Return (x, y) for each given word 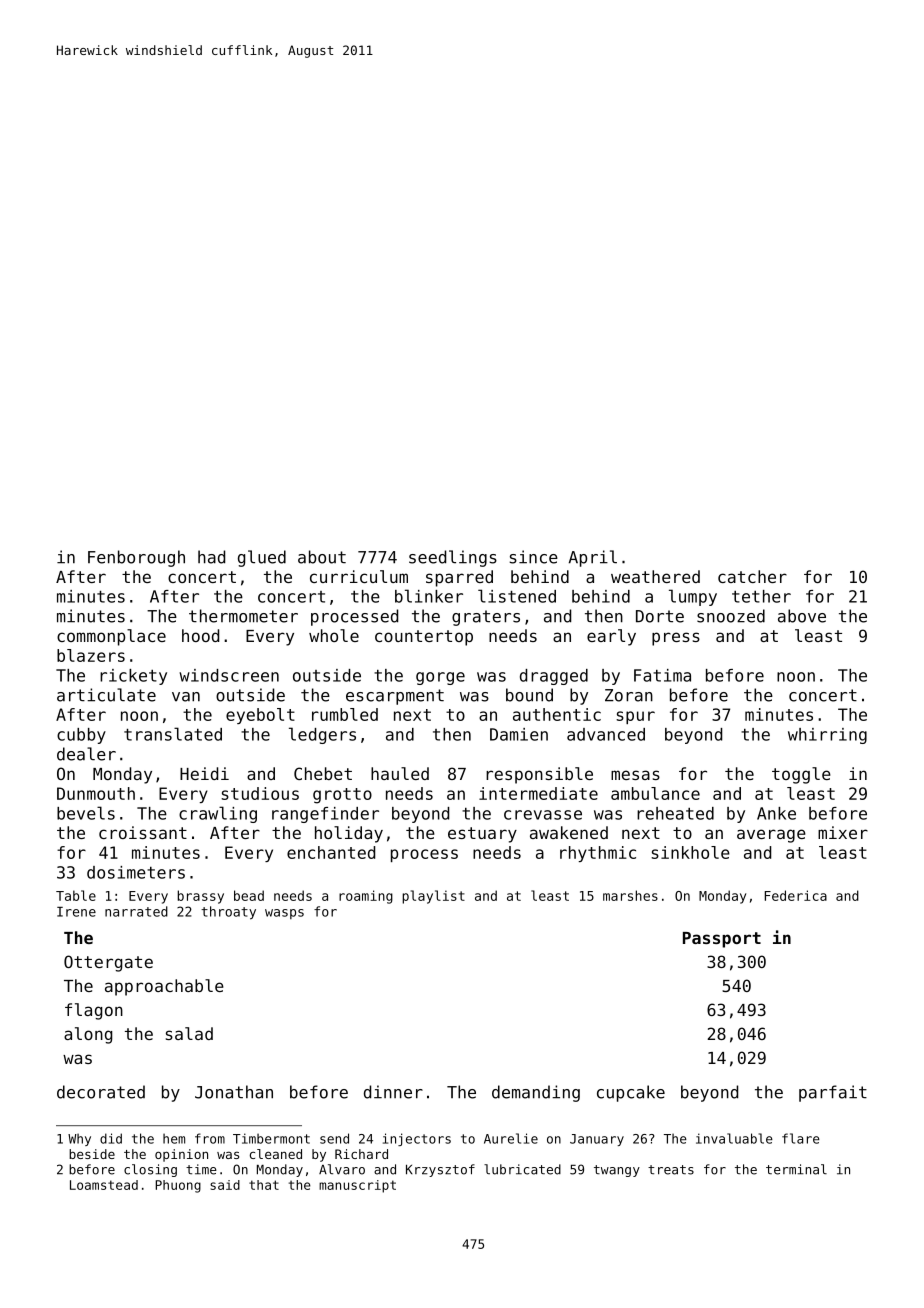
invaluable (734, 1138)
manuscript (357, 1186)
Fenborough (136, 558)
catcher (752, 576)
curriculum (359, 576)
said (225, 1185)
